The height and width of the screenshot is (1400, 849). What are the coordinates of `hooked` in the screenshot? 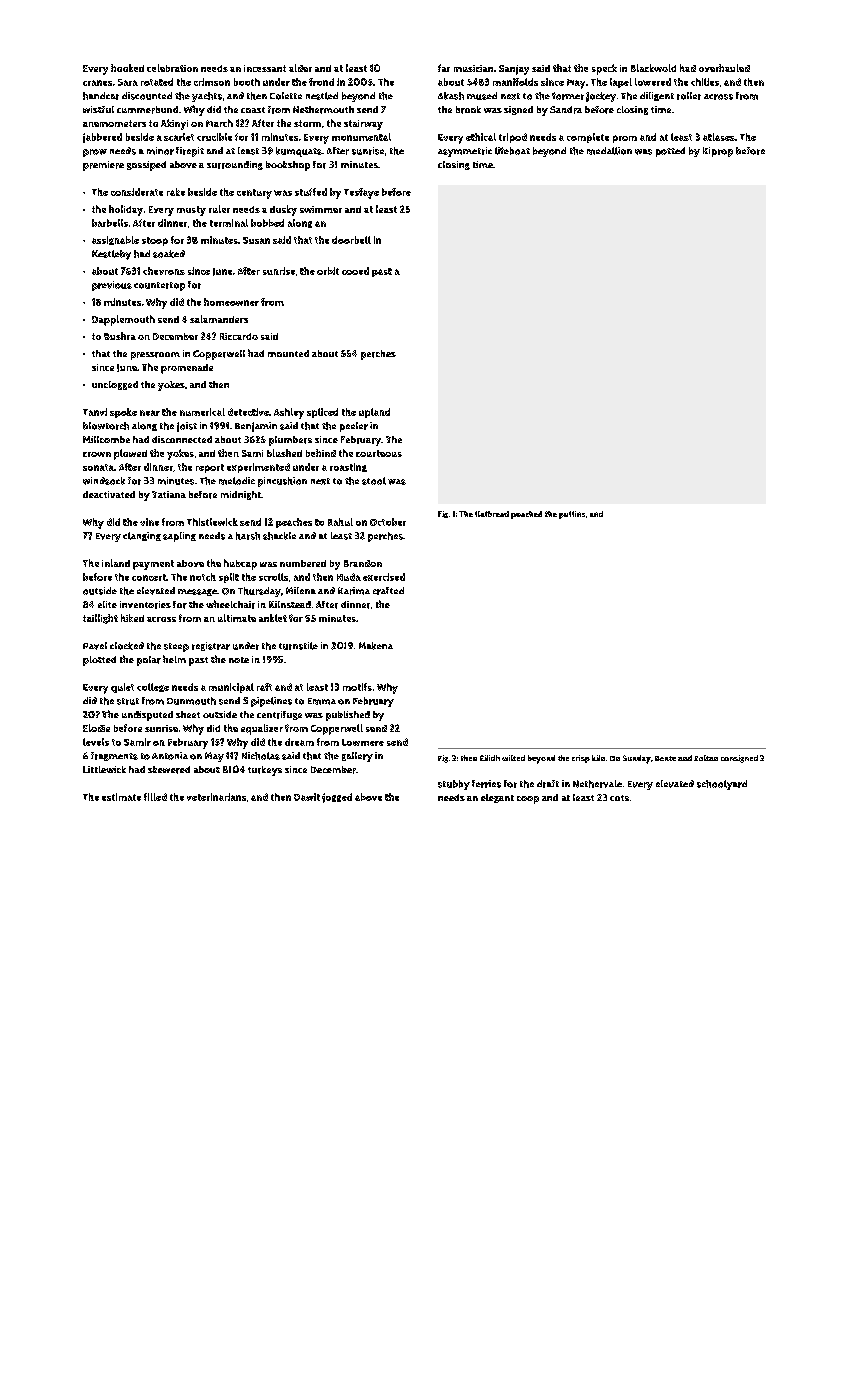 It's located at (127, 68).
